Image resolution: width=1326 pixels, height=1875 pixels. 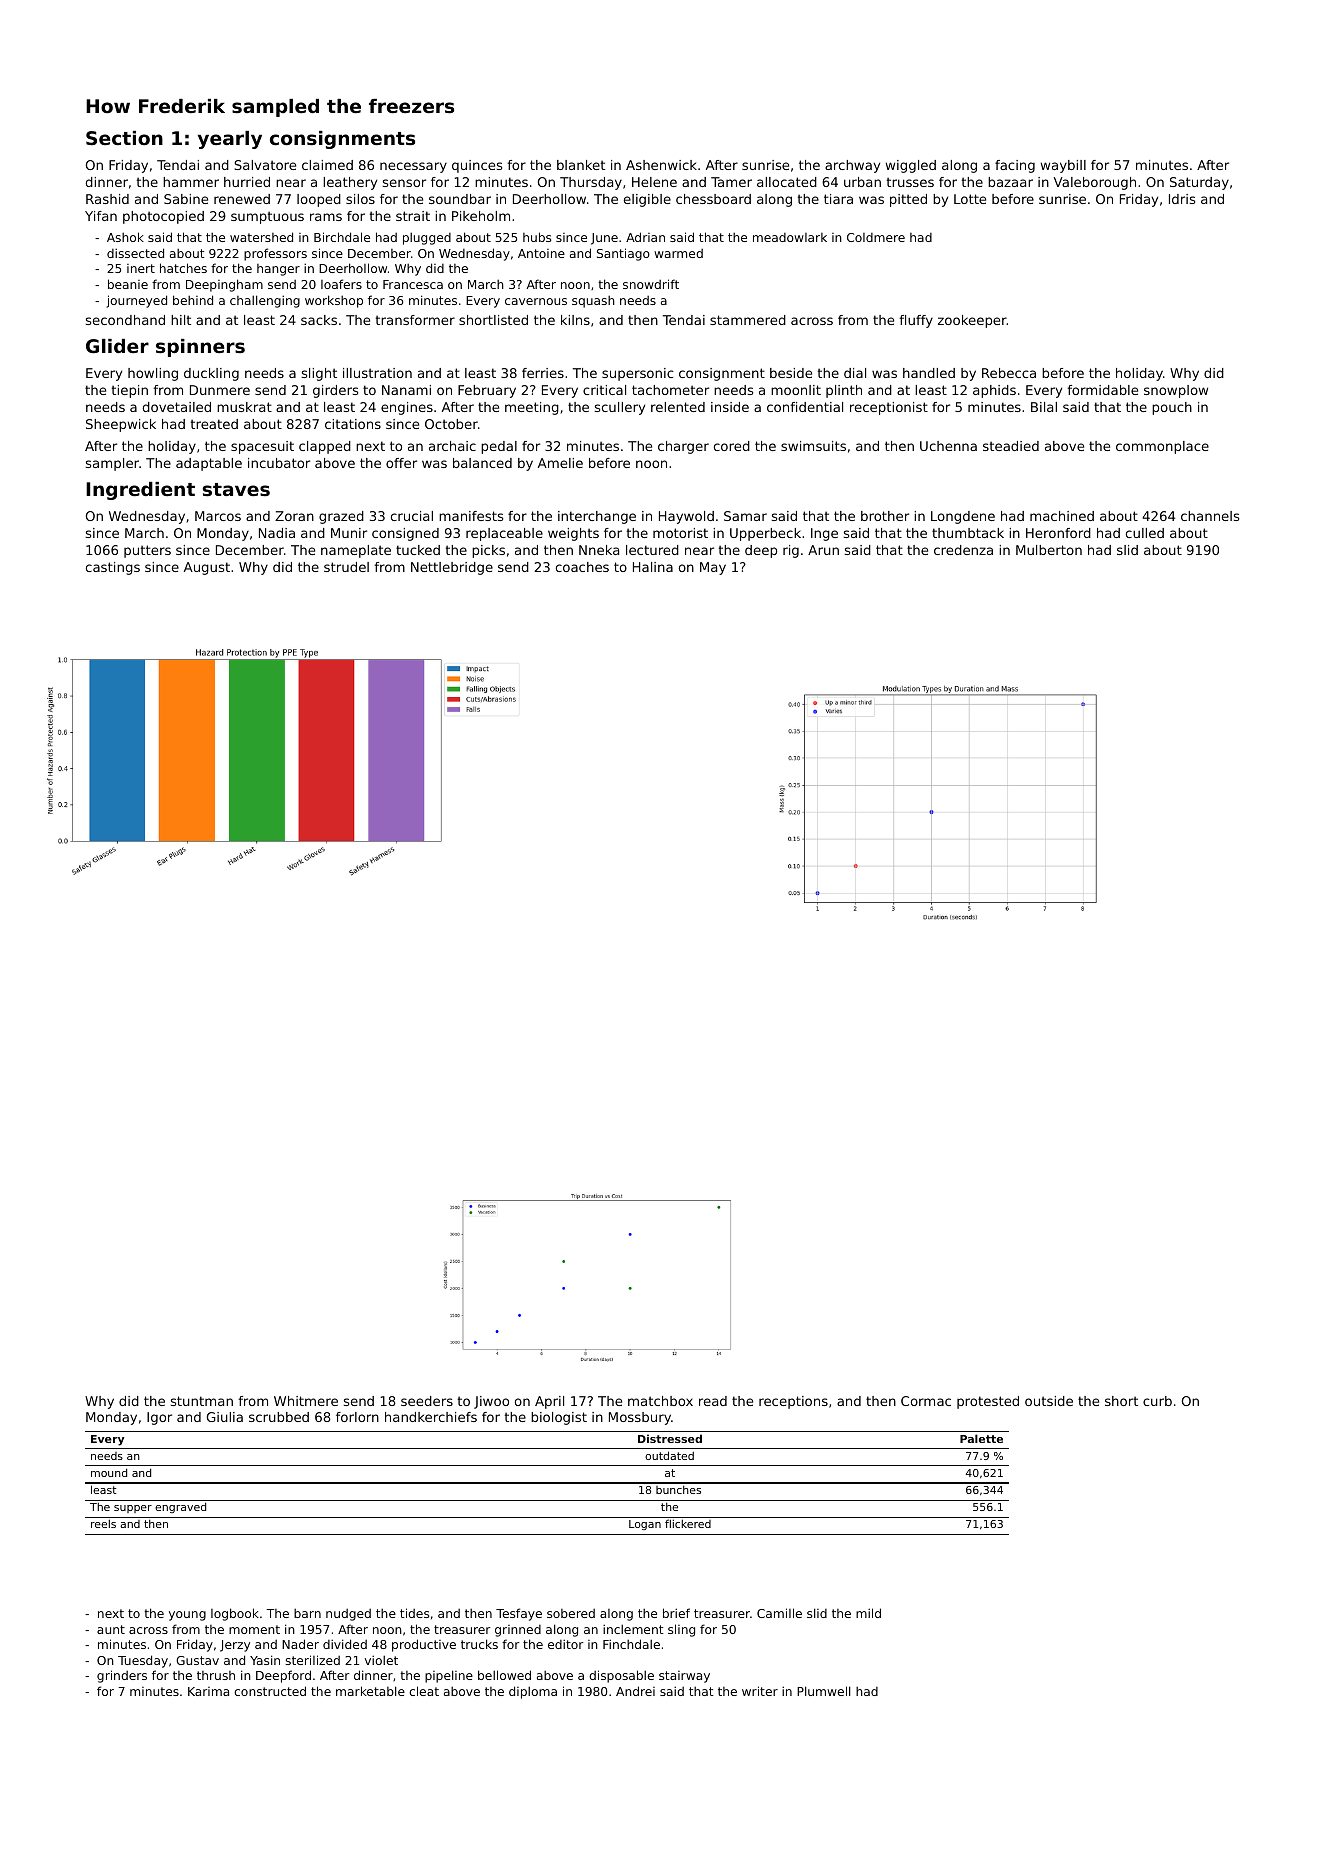 I want to click on facing, so click(x=1015, y=166).
